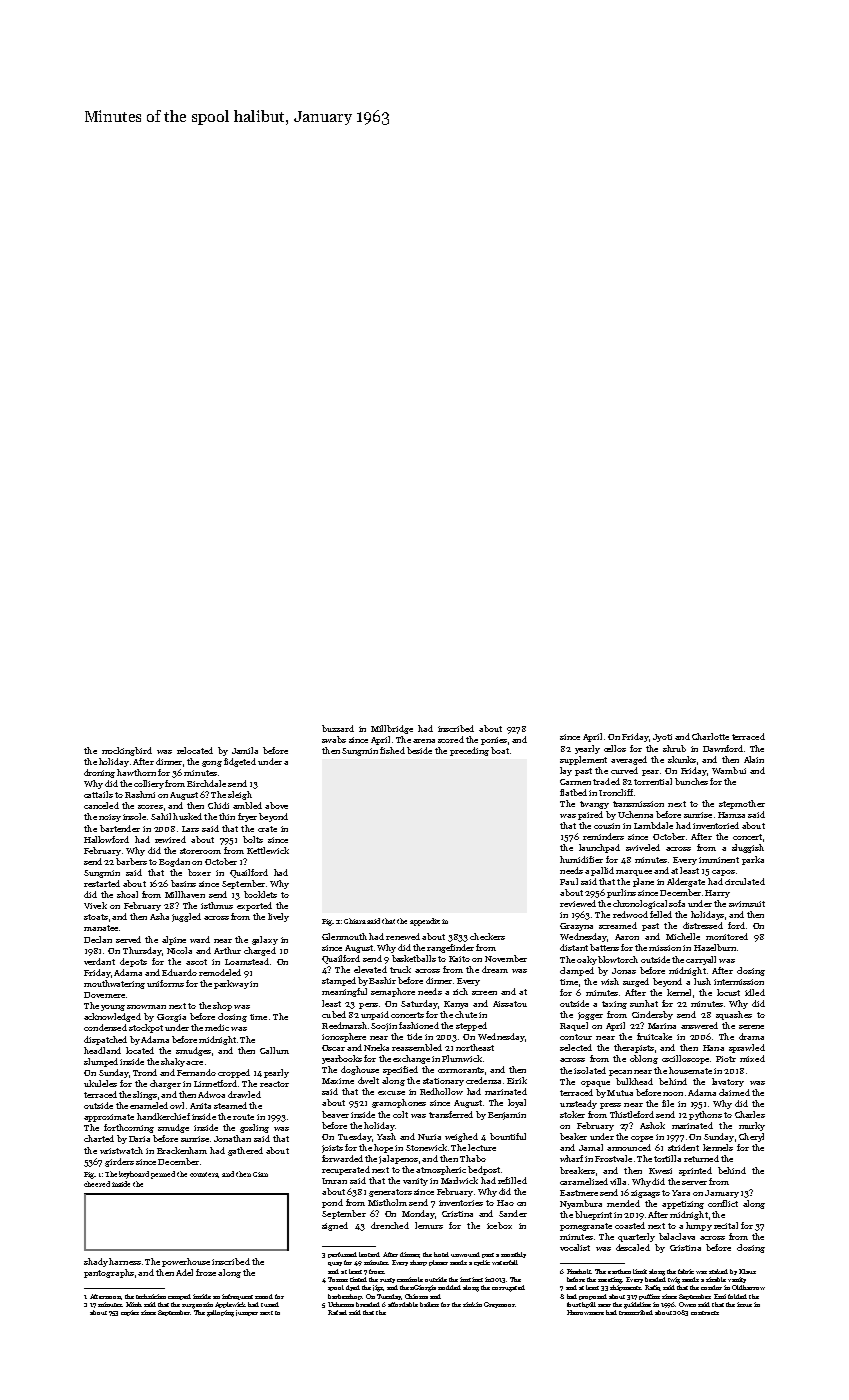 The height and width of the image is (1400, 849). I want to click on counters, so click(204, 1175).
